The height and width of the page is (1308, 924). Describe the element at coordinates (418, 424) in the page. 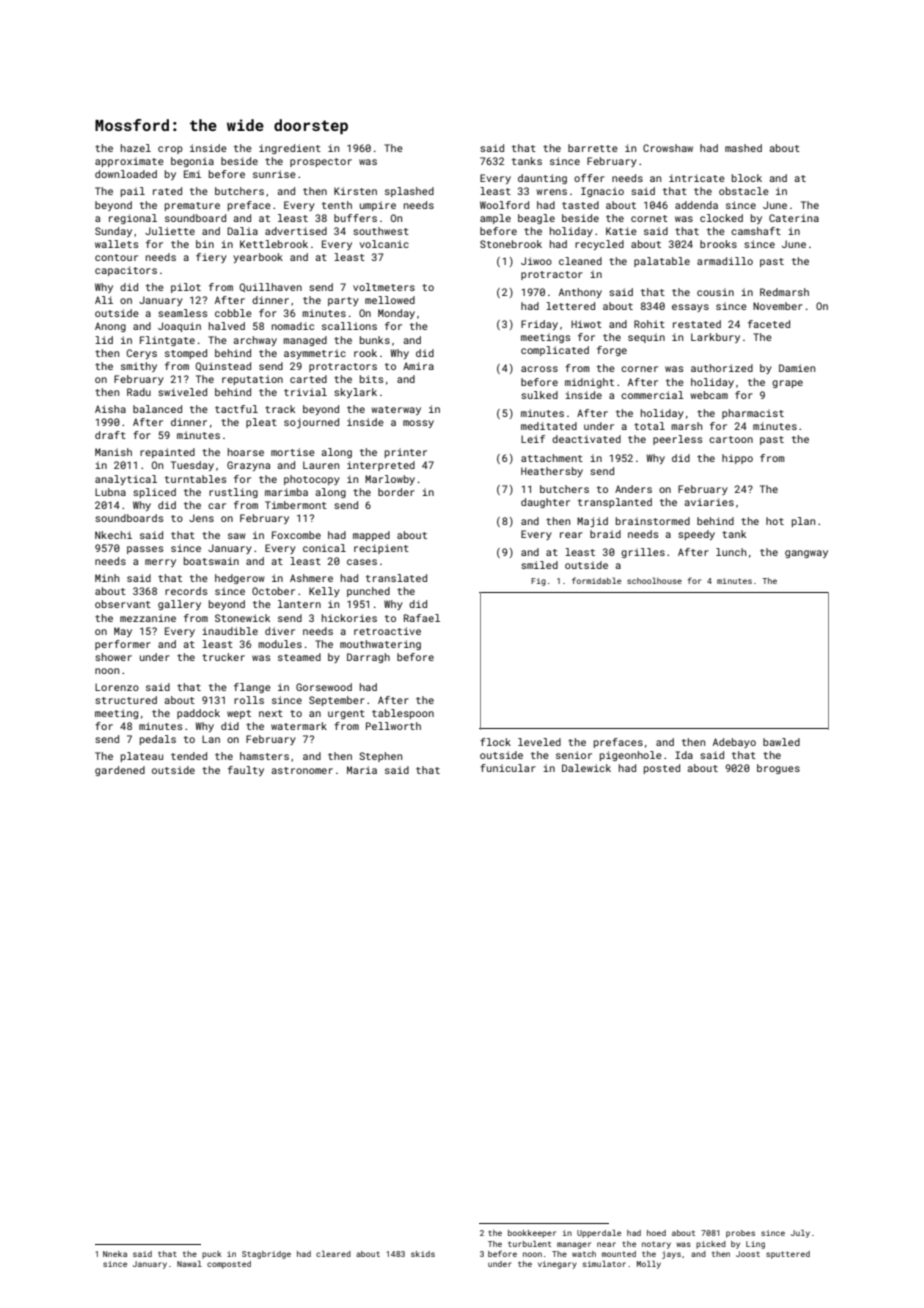

I see `mossy` at that location.
